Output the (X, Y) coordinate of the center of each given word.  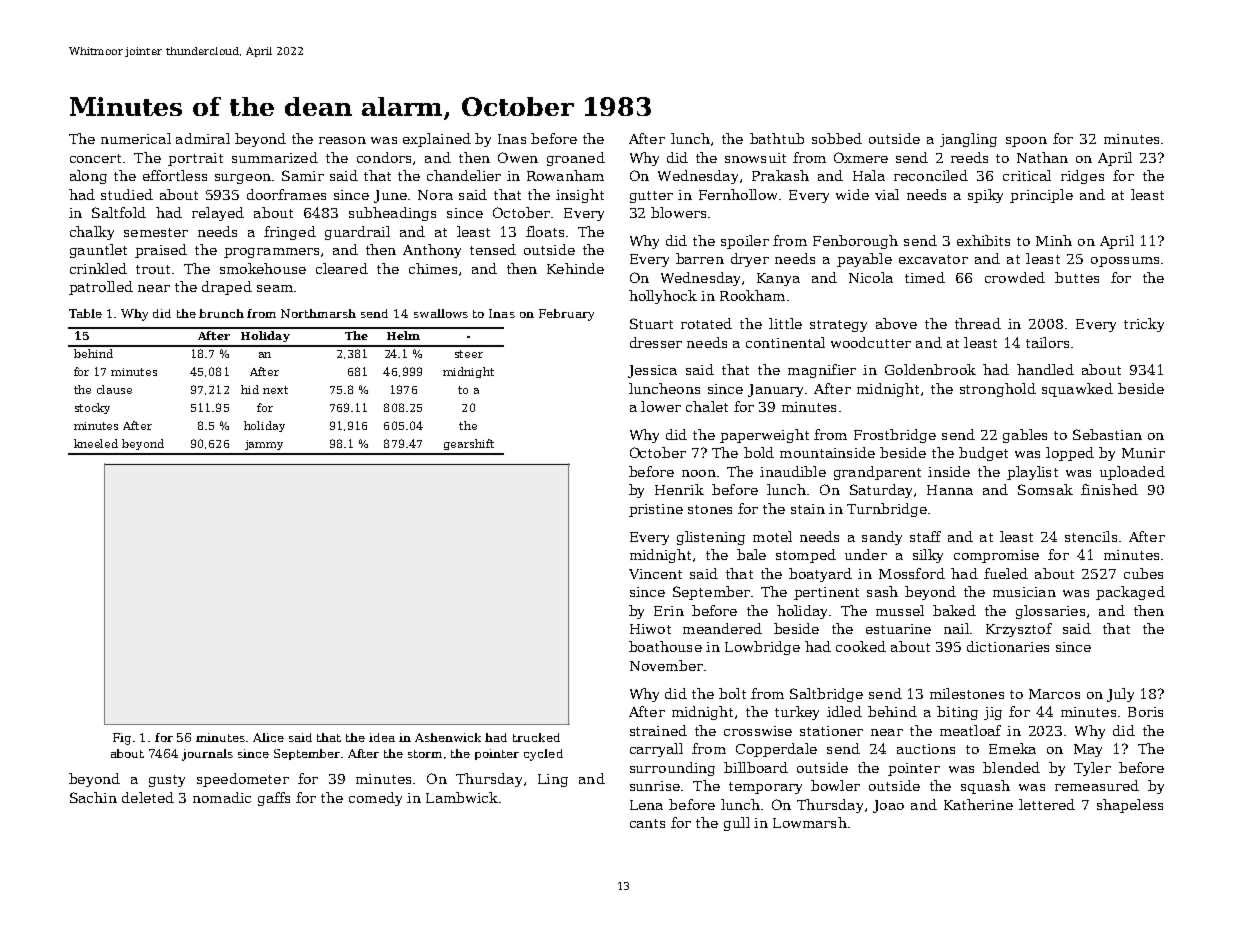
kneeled (96, 443)
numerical (136, 138)
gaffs (274, 799)
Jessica (652, 371)
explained (437, 140)
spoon (1026, 142)
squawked (1077, 390)
